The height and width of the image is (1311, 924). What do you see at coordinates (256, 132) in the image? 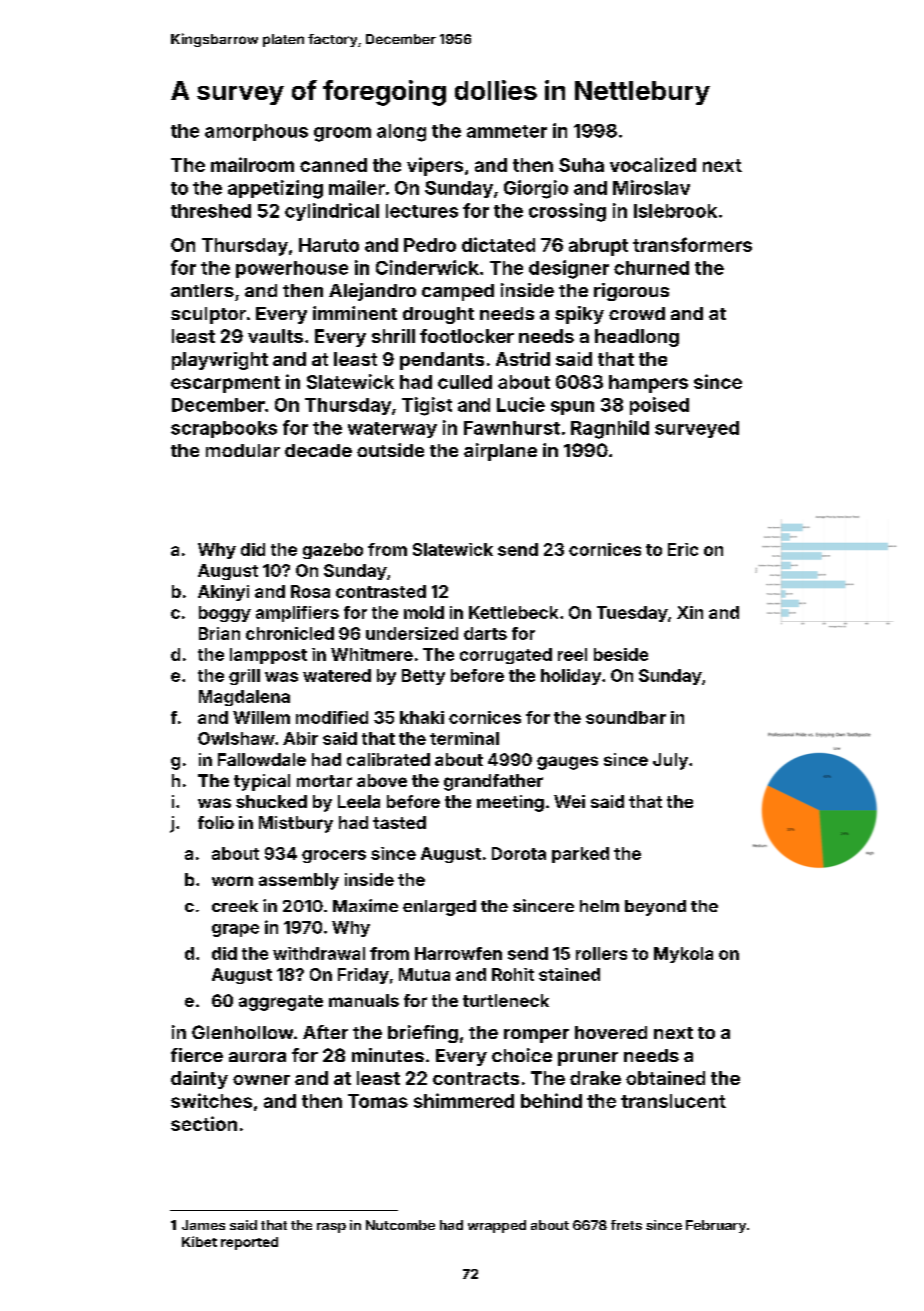
I see `amorphous` at bounding box center [256, 132].
